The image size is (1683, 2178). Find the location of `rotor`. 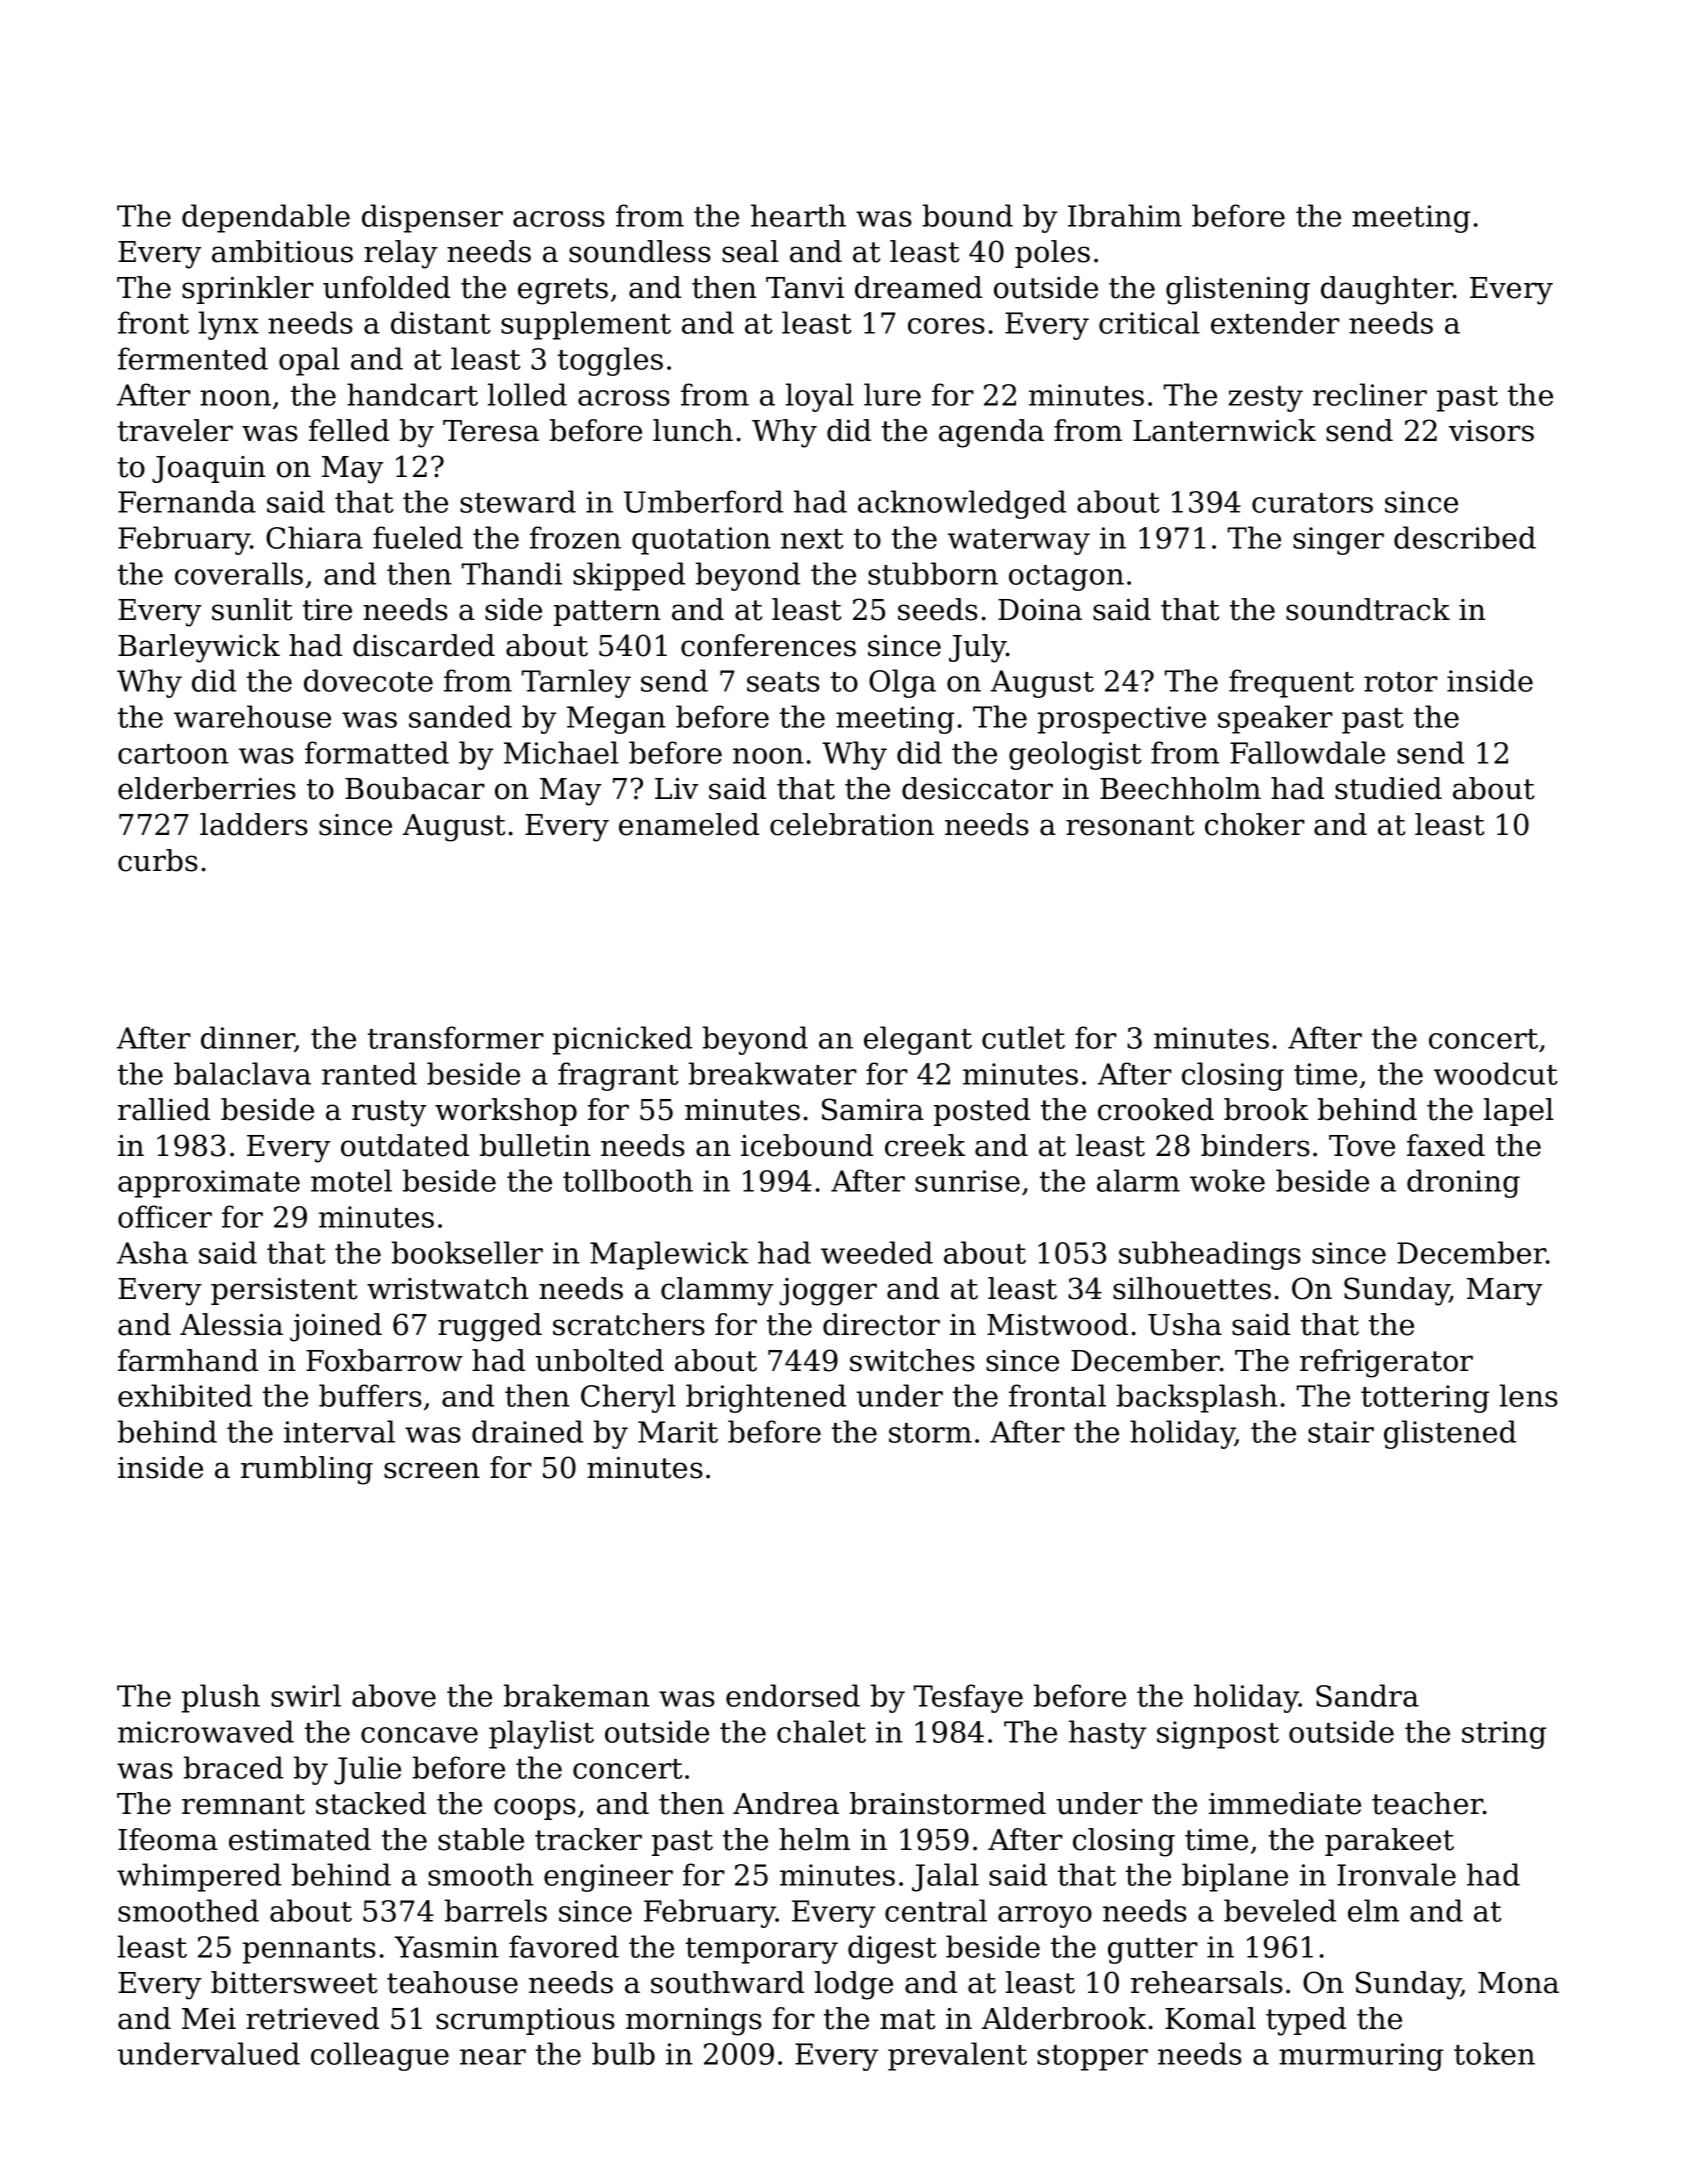

rotor is located at coordinates (1401, 682).
